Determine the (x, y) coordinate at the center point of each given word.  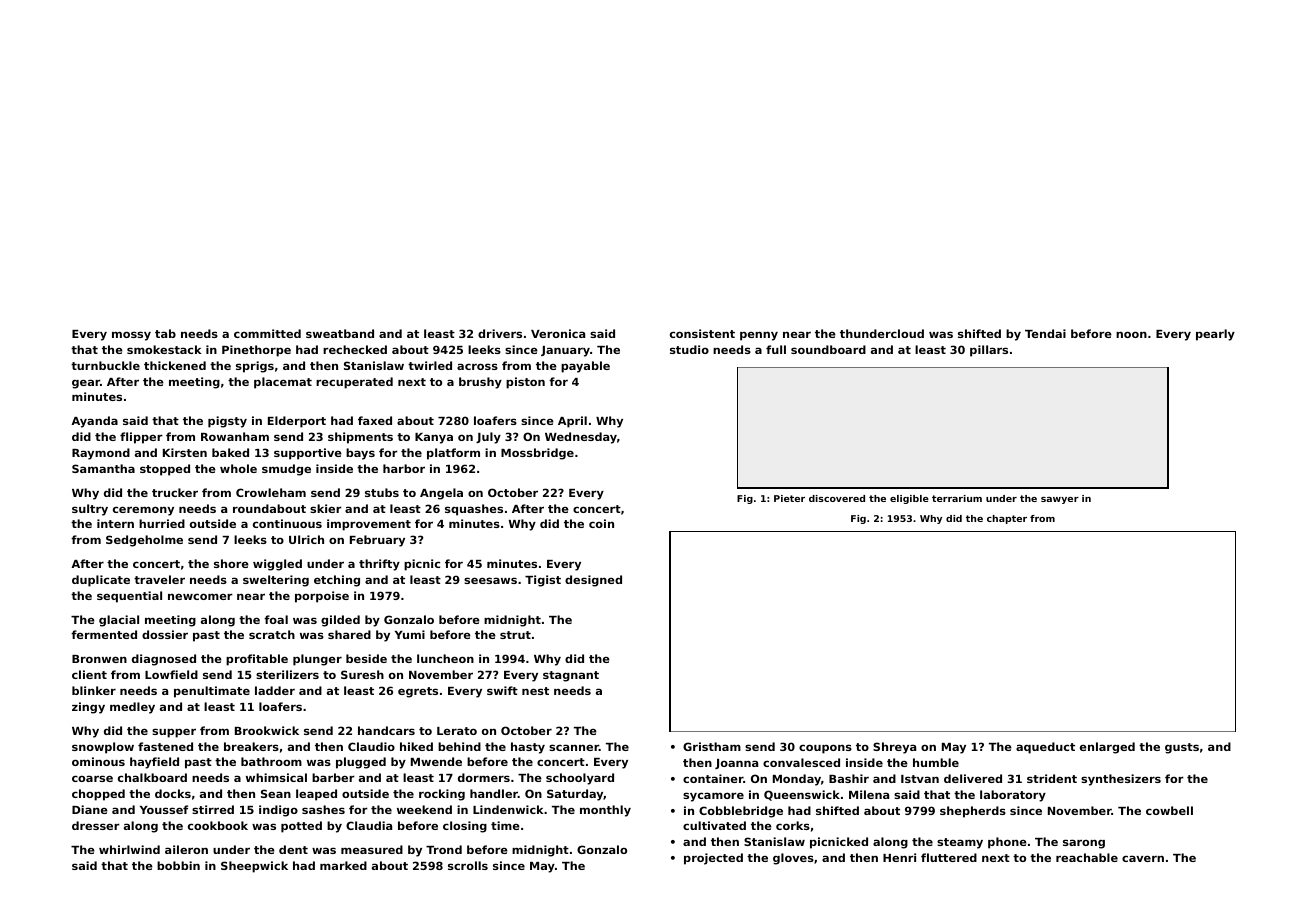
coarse (92, 778)
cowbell (1169, 810)
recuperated (354, 383)
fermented (104, 634)
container (713, 778)
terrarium (957, 498)
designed (593, 581)
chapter (1007, 519)
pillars (989, 351)
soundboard (828, 349)
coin (601, 523)
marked (343, 865)
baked (230, 452)
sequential (129, 597)
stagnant (571, 676)
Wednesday (581, 438)
